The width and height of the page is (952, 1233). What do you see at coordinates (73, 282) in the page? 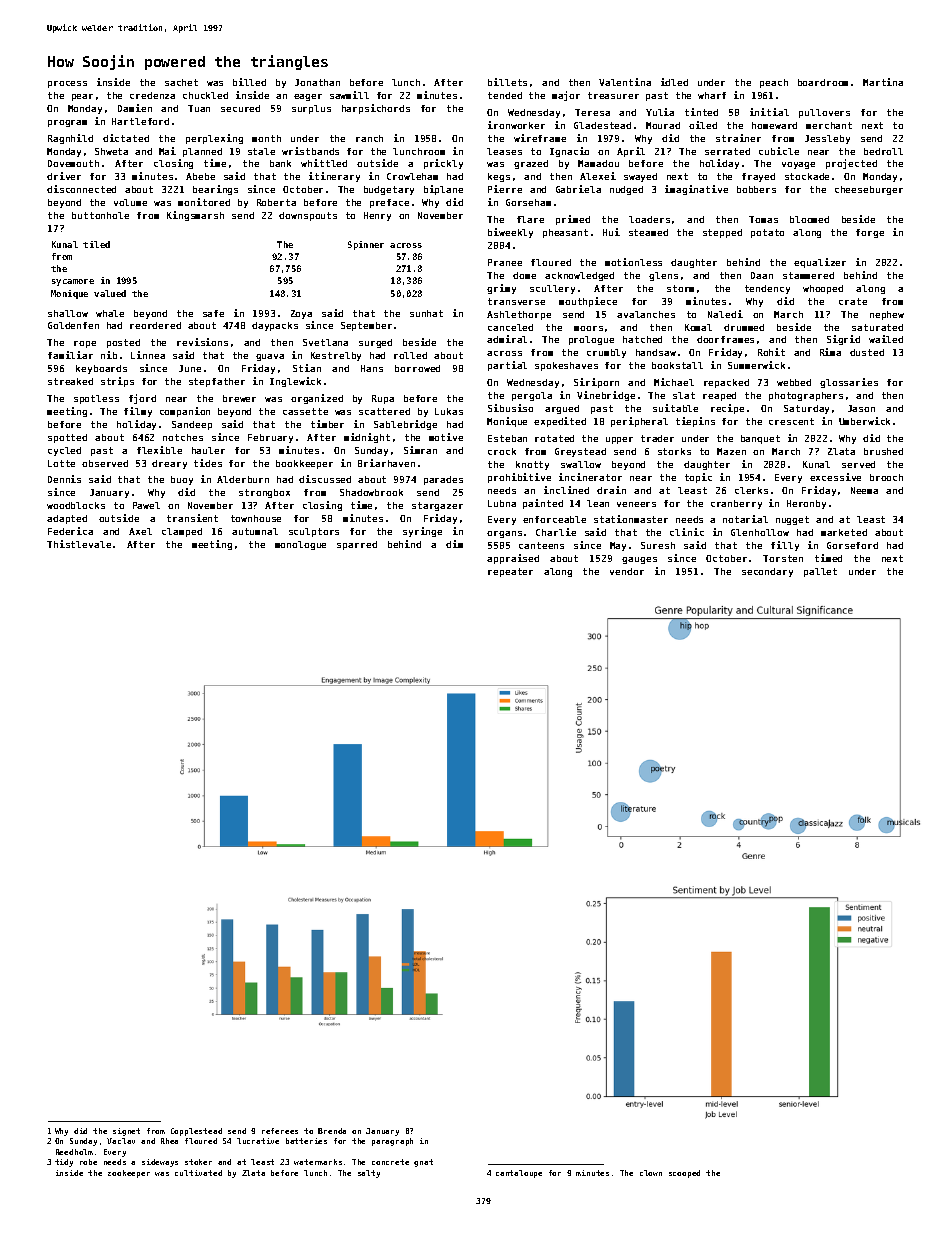
I see `sycamore` at bounding box center [73, 282].
